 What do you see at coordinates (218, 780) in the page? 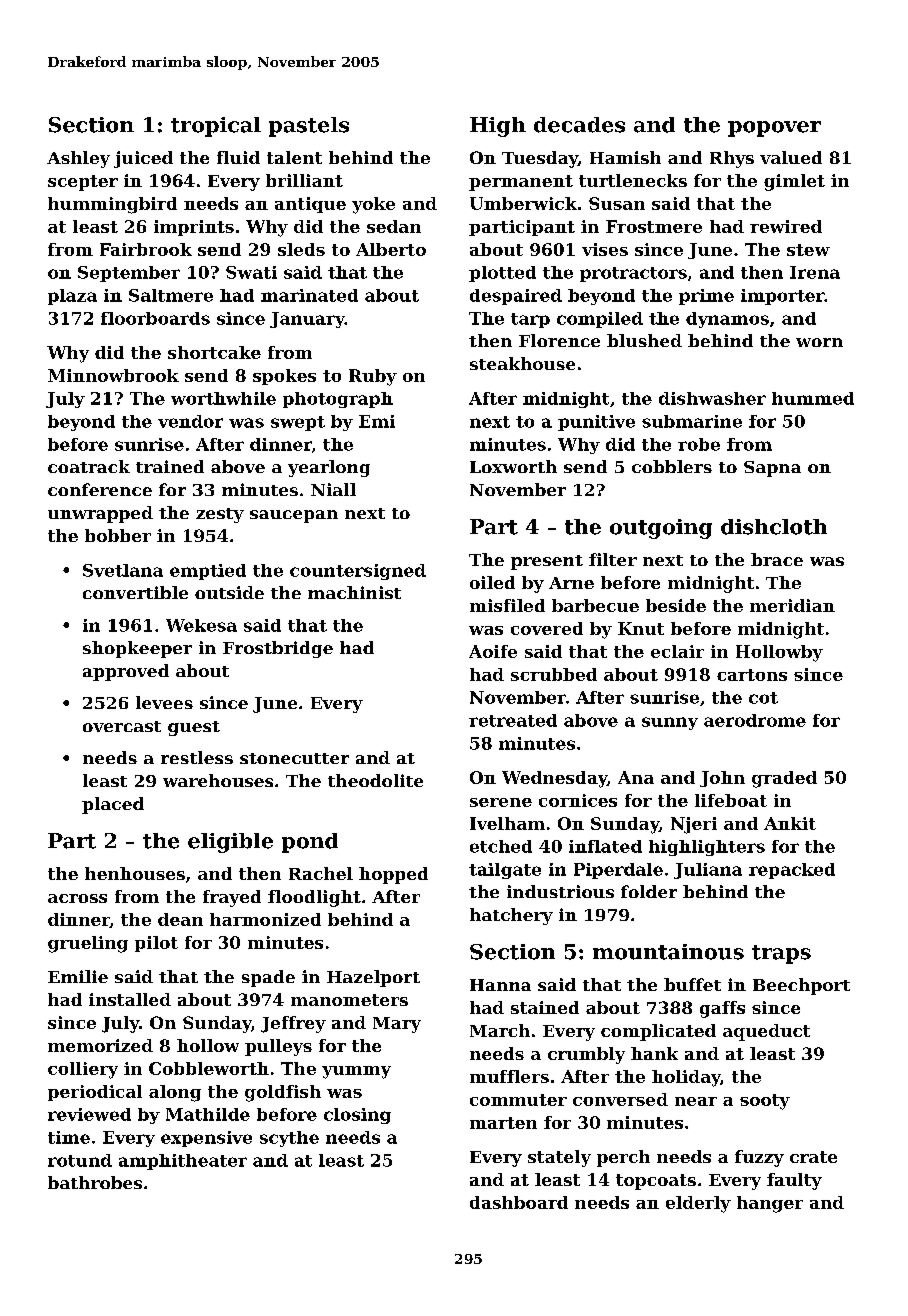
I see `warehouses` at bounding box center [218, 780].
